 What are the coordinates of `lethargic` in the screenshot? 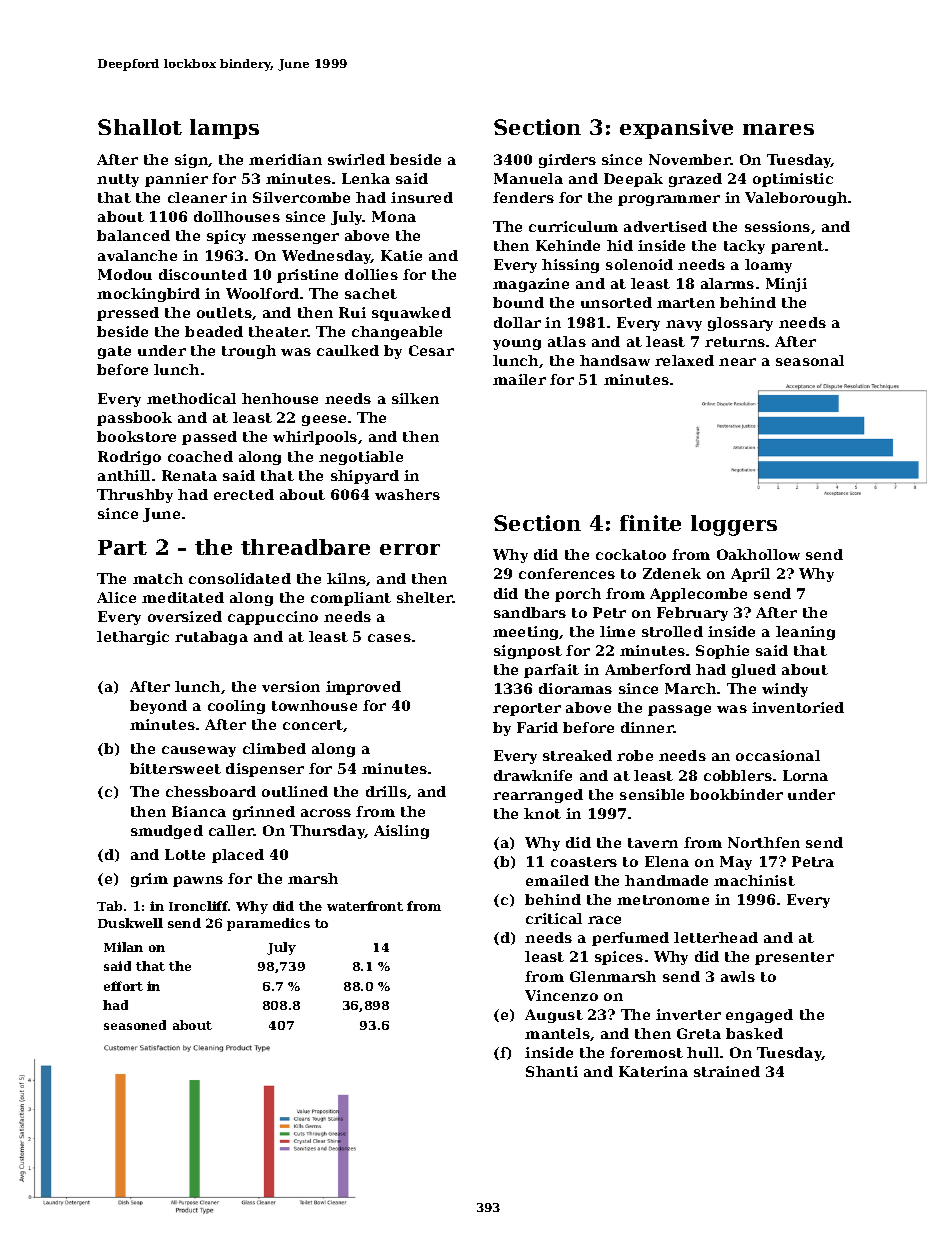 It's located at (133, 638).
